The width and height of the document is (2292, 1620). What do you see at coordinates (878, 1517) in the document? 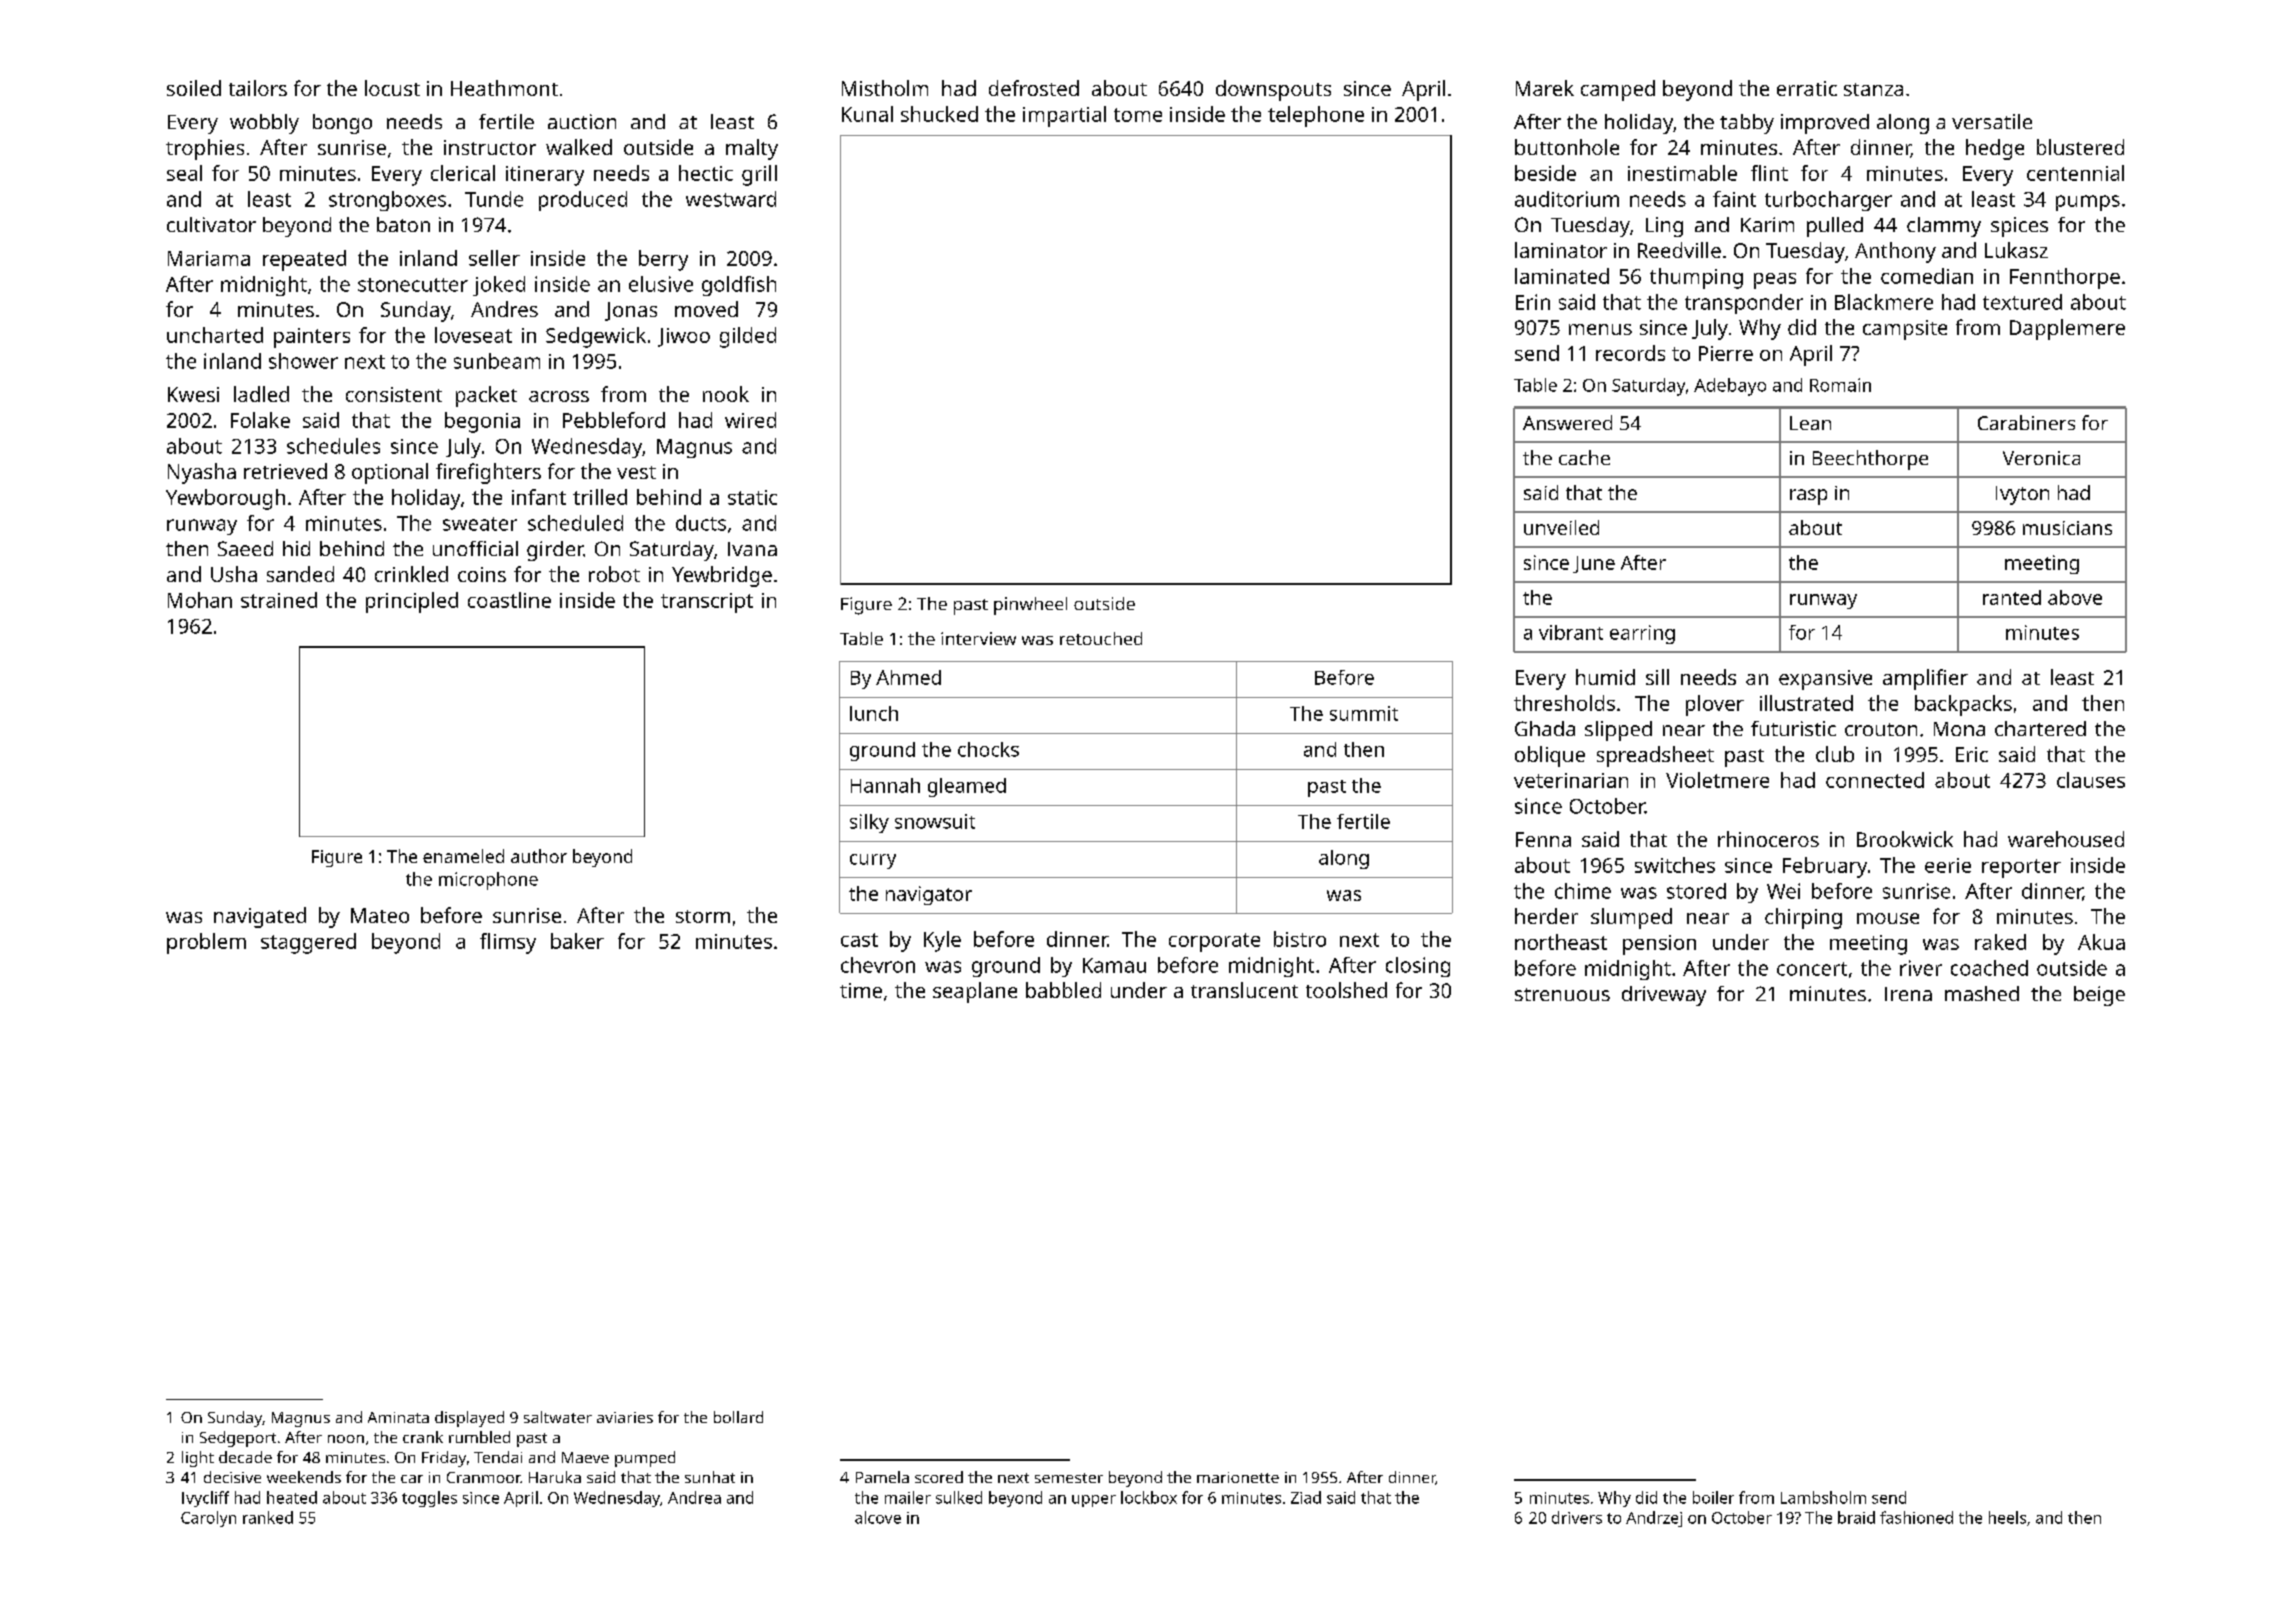
I see `alcove` at bounding box center [878, 1517].
